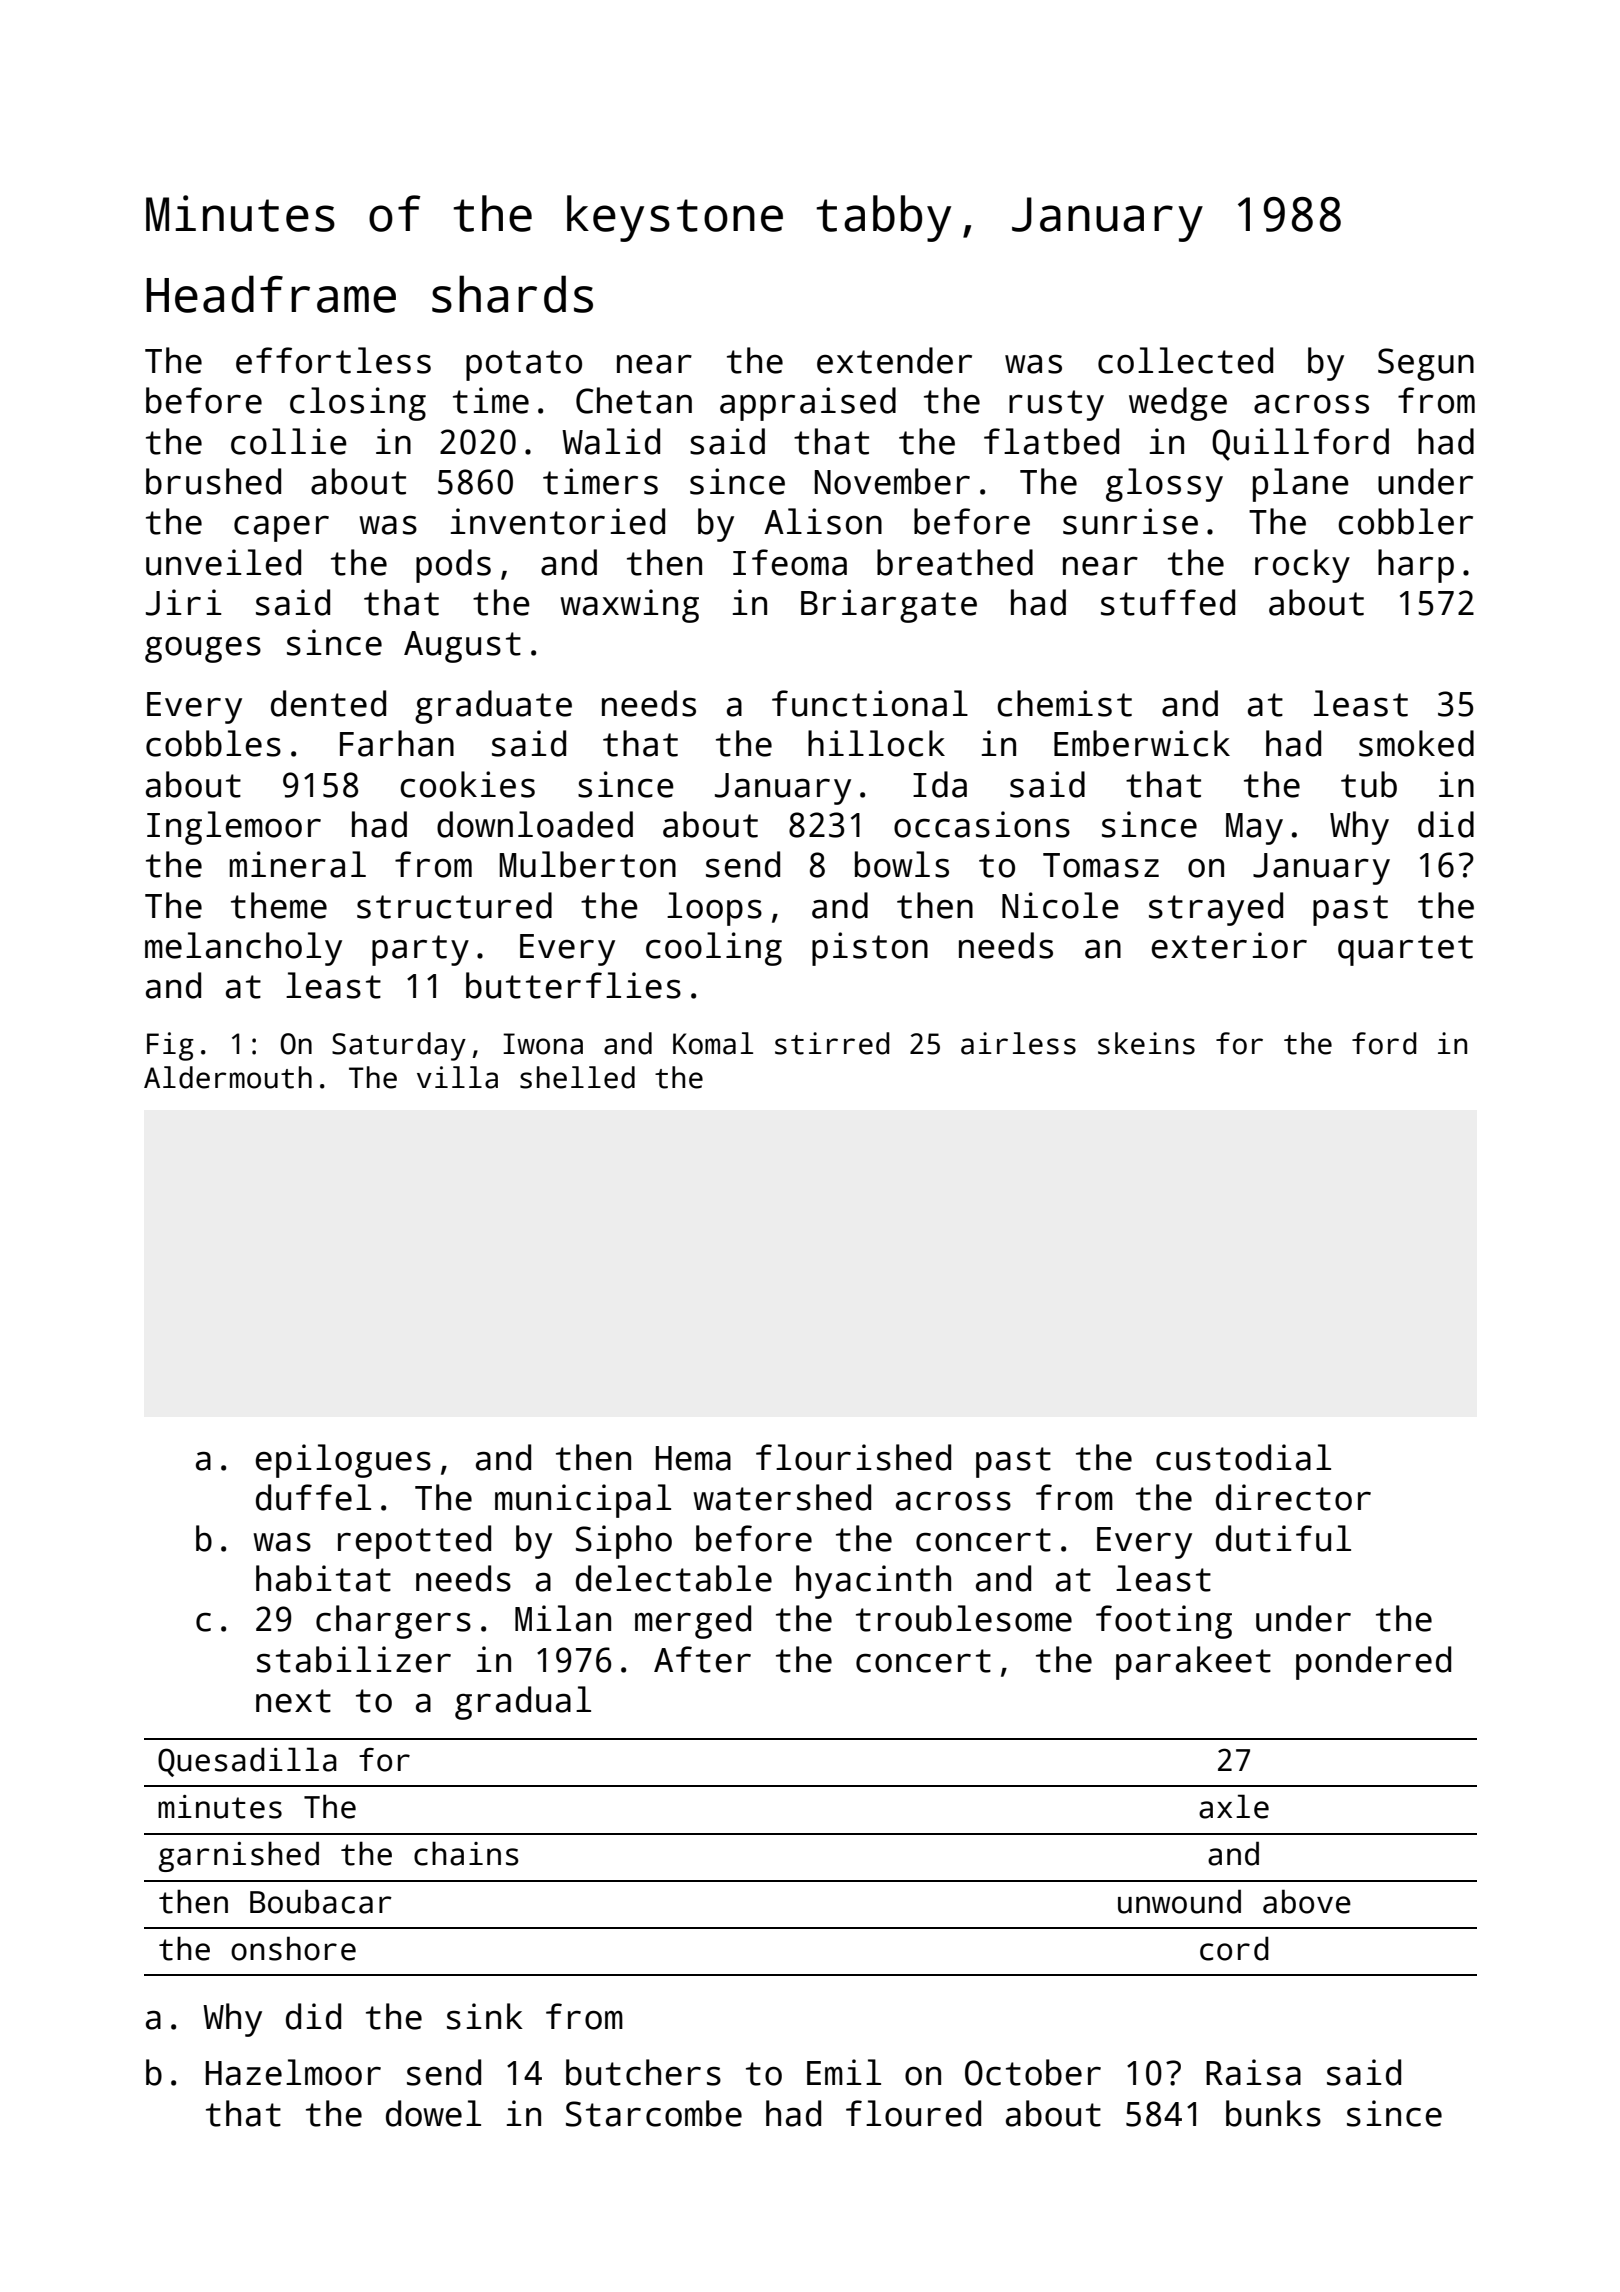  Describe the element at coordinates (203, 650) in the page. I see `gouges` at that location.
